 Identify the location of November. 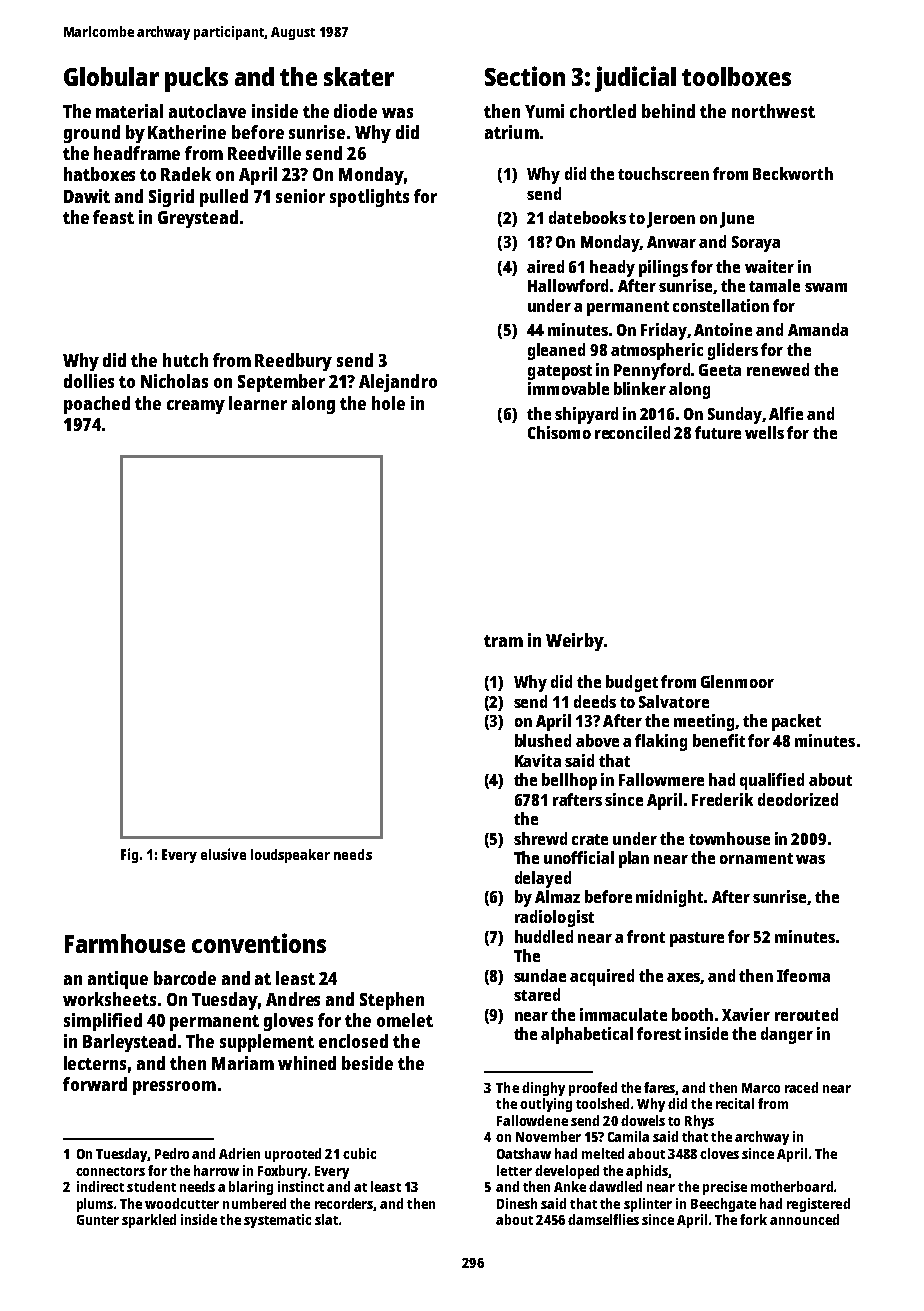
(548, 1136).
